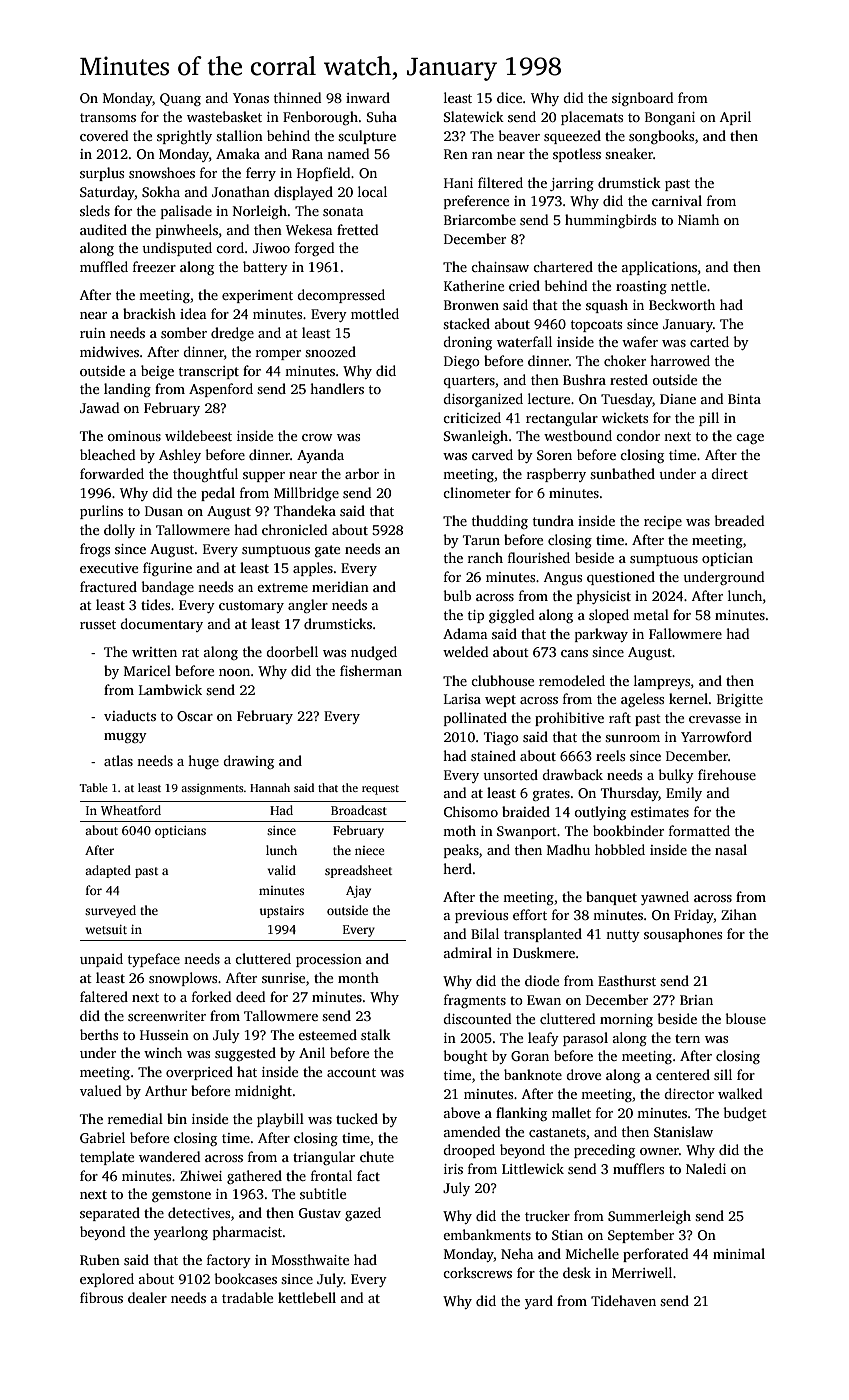 The width and height of the screenshot is (849, 1400). What do you see at coordinates (99, 1034) in the screenshot?
I see `berths` at bounding box center [99, 1034].
